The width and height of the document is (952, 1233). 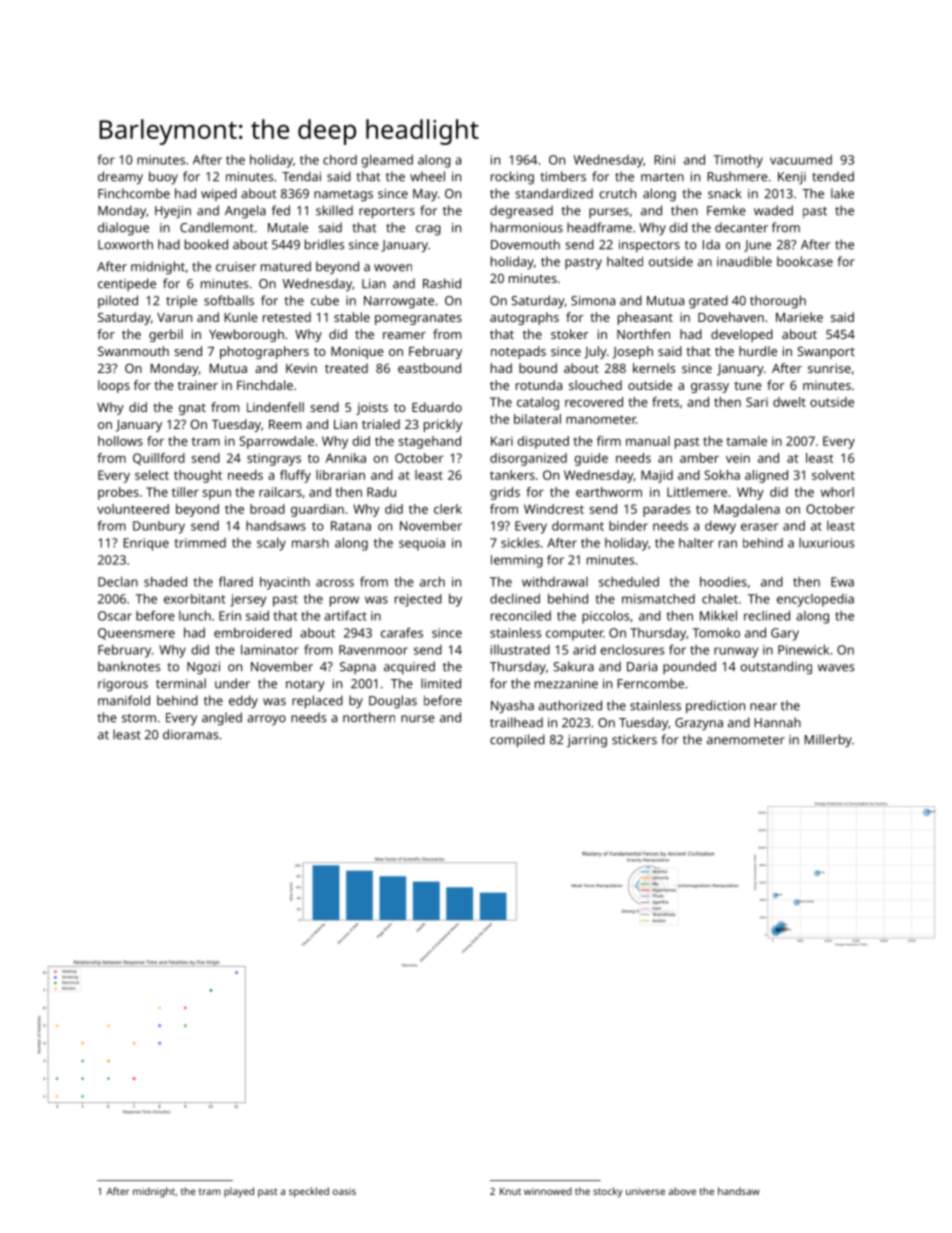 I want to click on vacuumed, so click(x=801, y=160).
